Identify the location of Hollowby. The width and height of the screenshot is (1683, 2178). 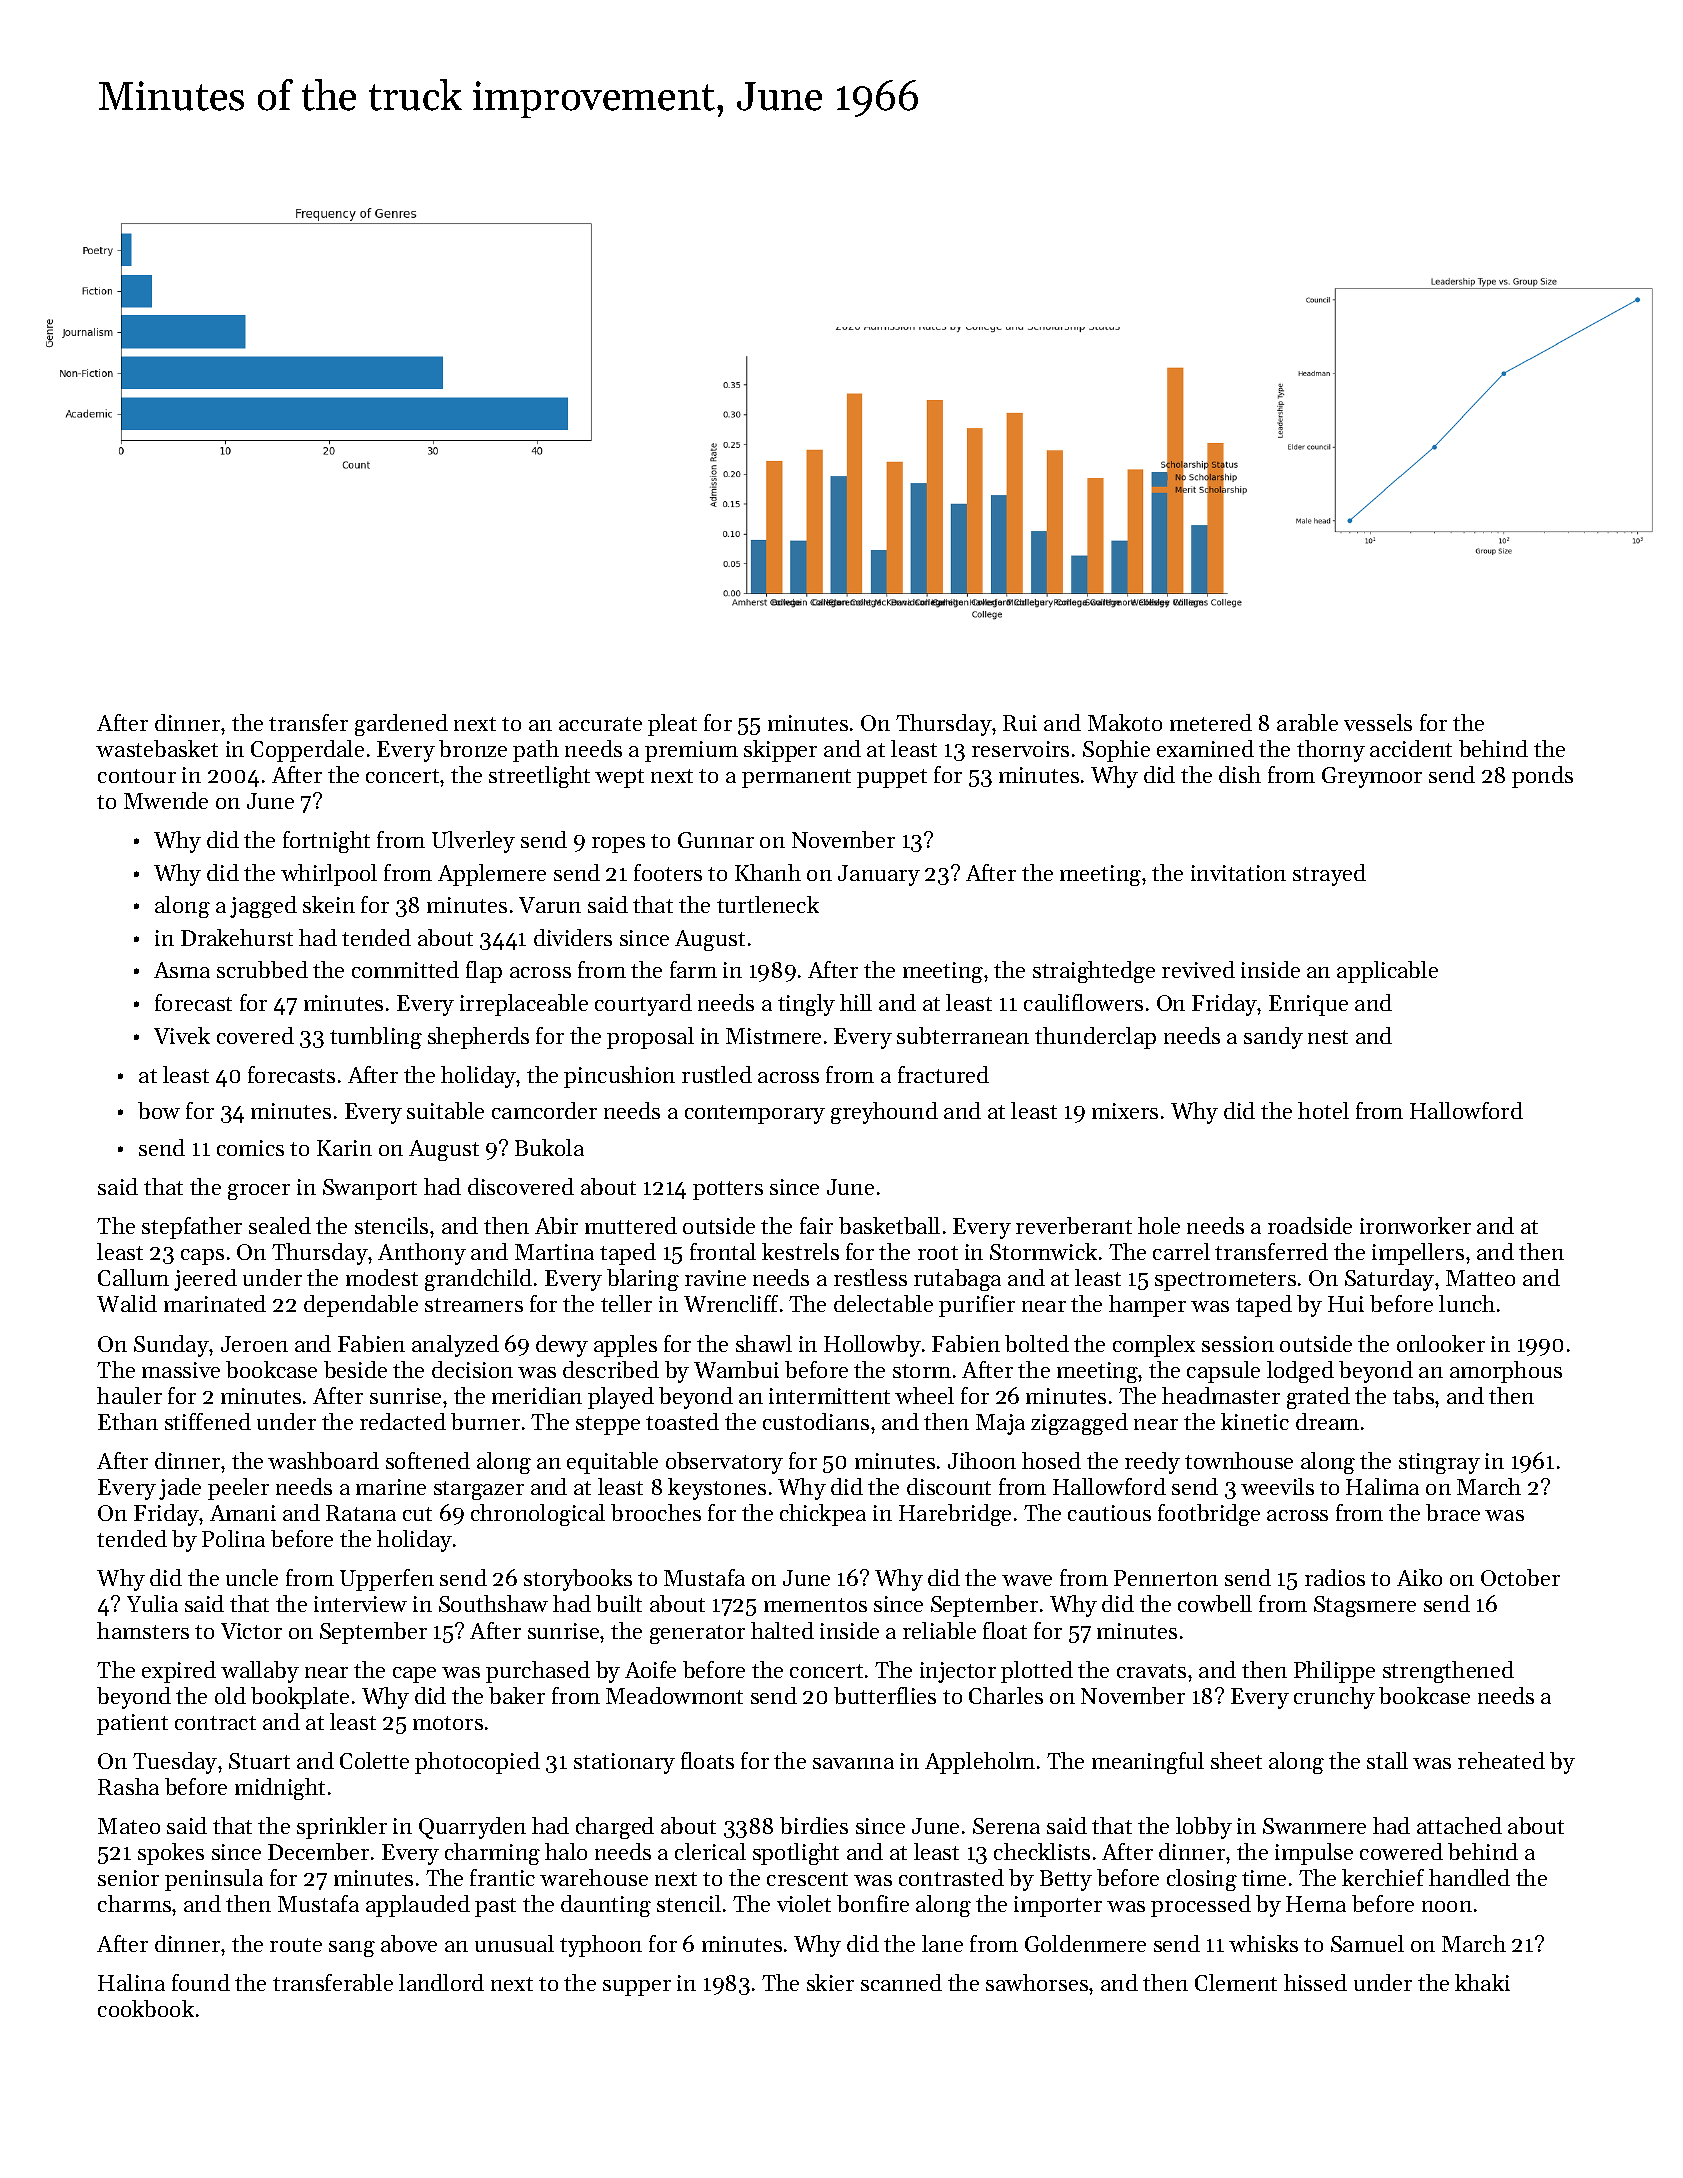
(872, 1346).
